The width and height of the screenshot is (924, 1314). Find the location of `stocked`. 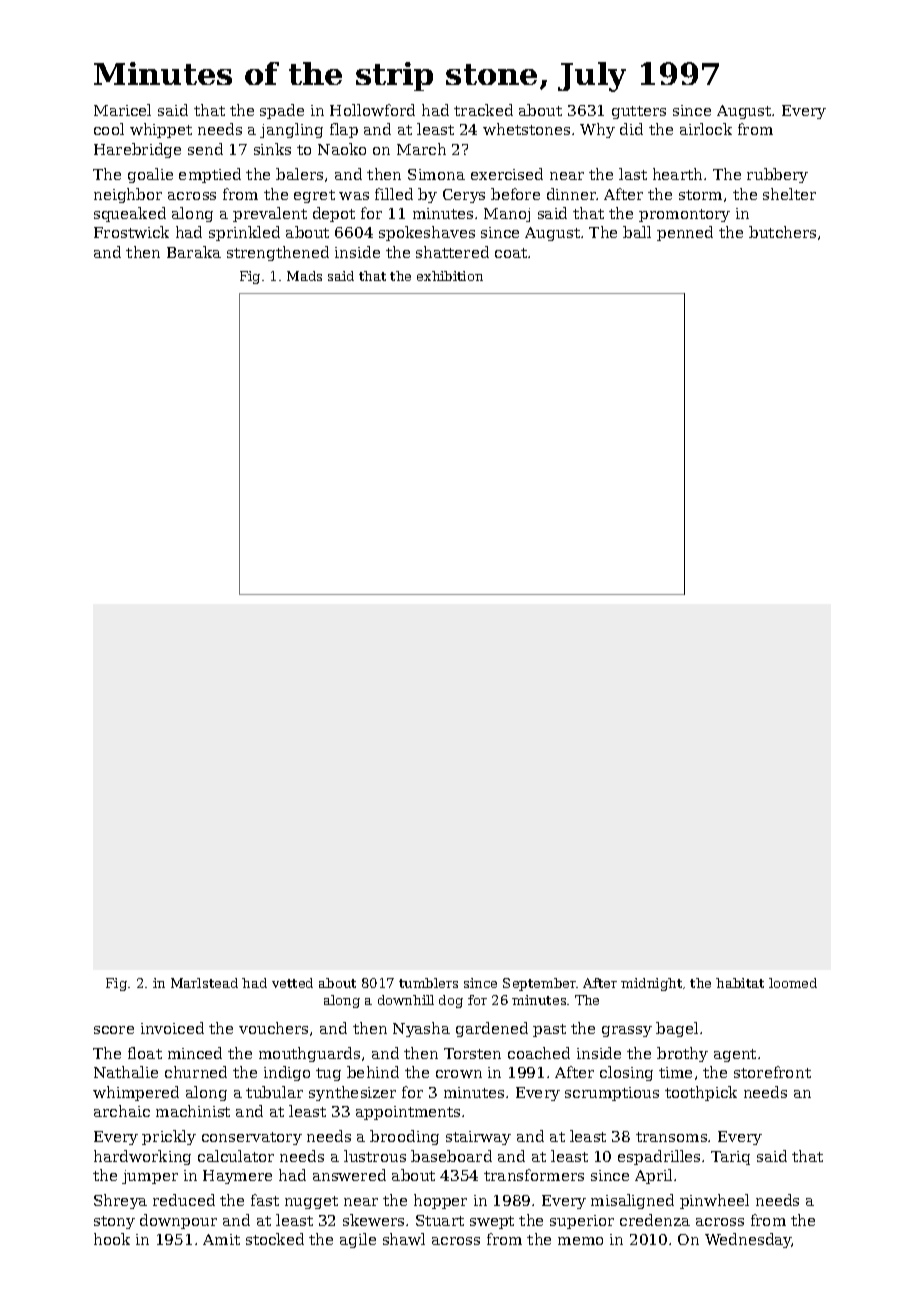

stocked is located at coordinates (275, 1239).
